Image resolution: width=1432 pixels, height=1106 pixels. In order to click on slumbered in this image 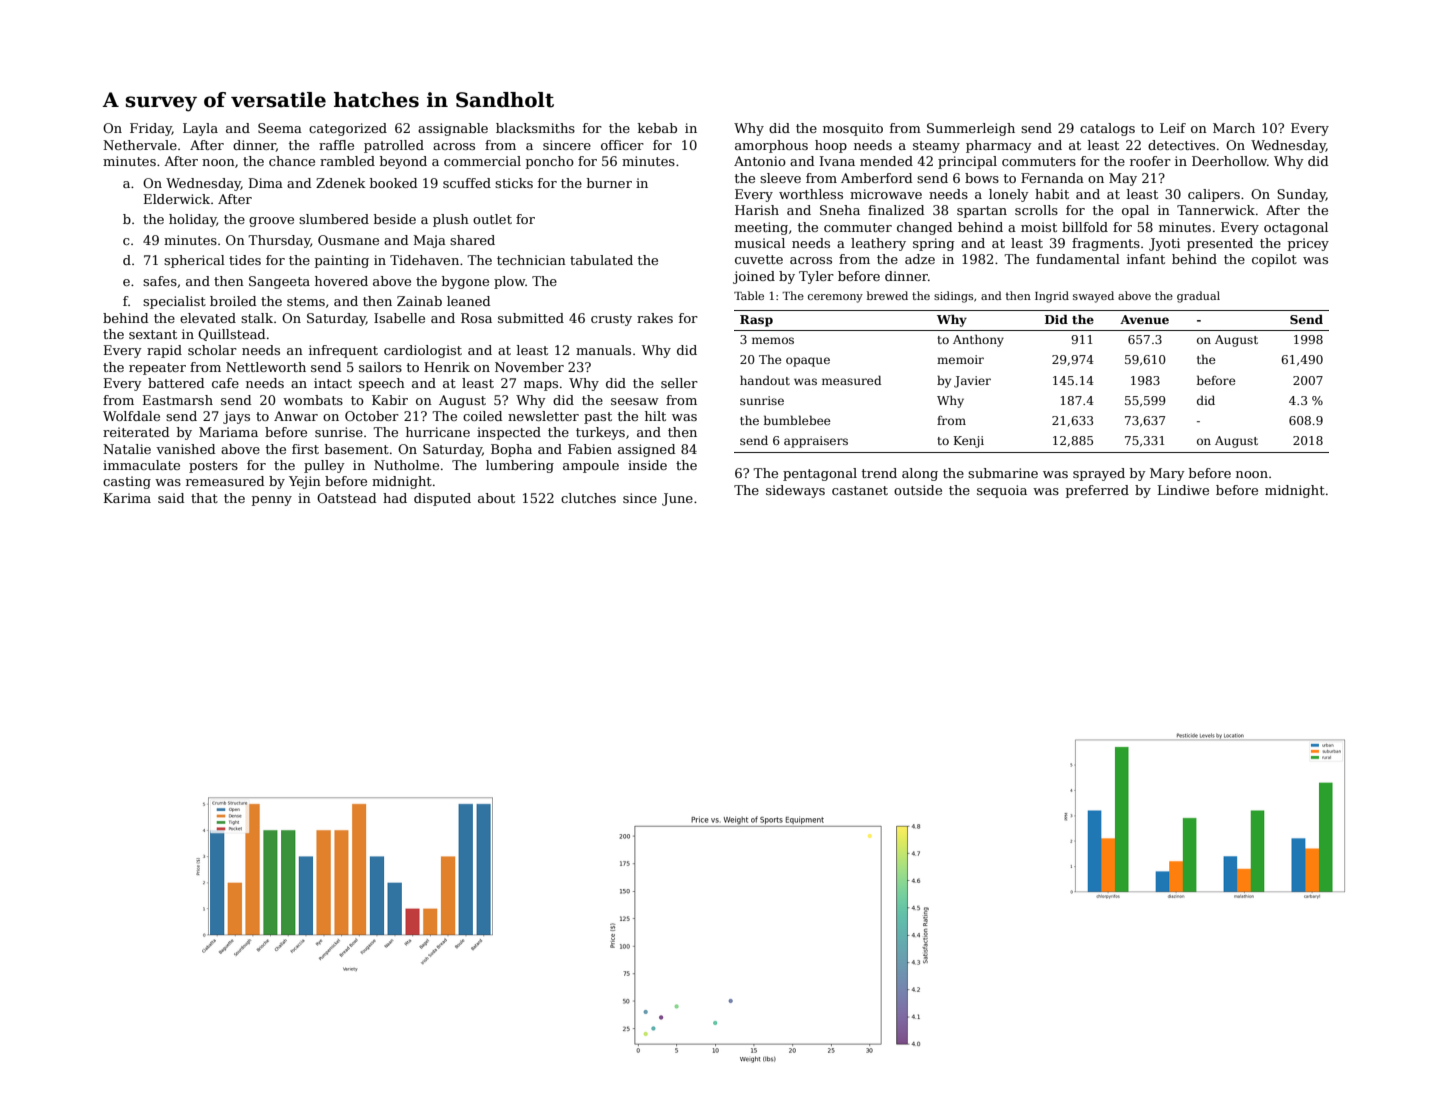, I will do `click(334, 219)`.
